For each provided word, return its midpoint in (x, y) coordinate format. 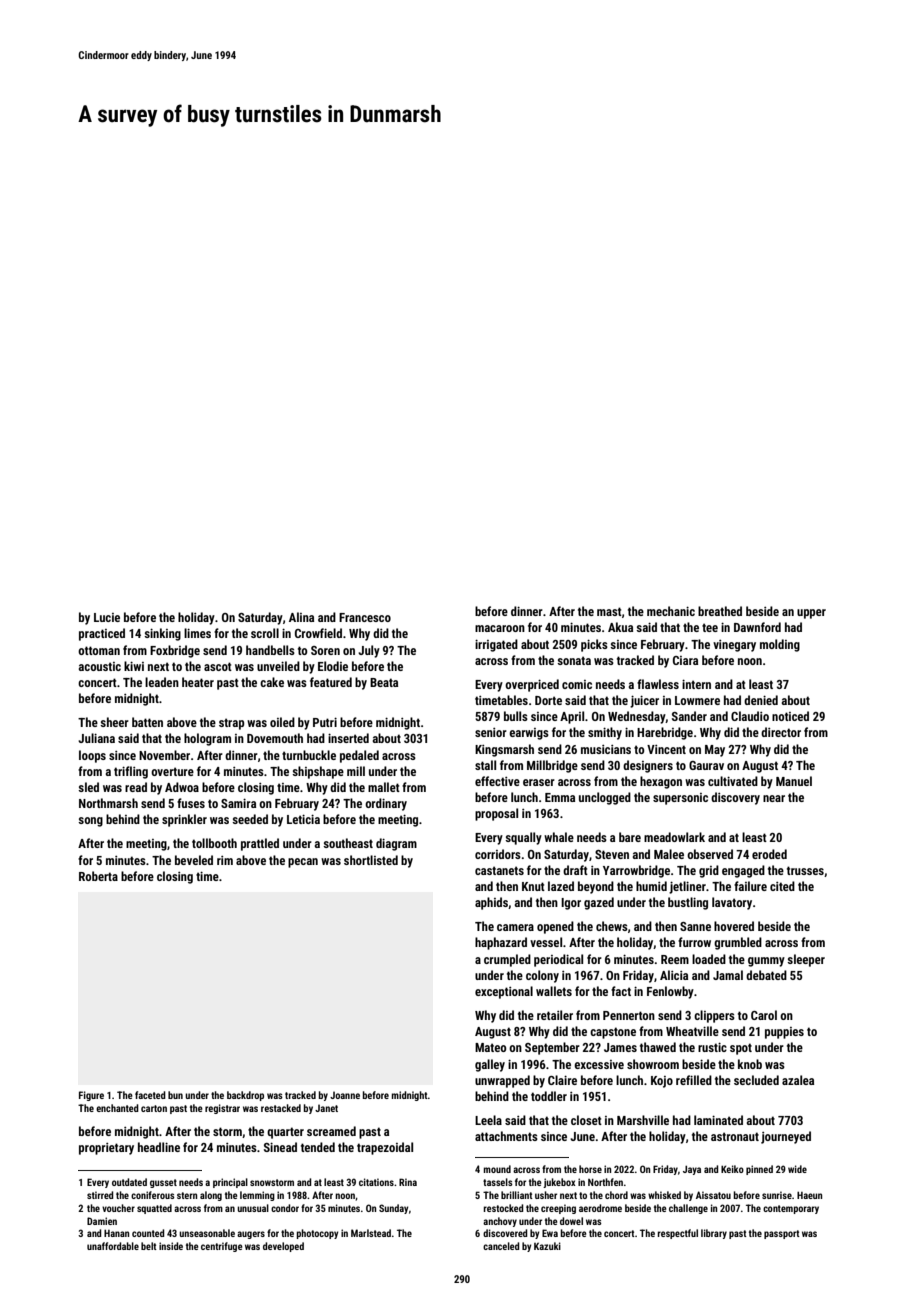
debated (766, 975)
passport (782, 1234)
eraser (539, 782)
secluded (756, 1080)
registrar (222, 1109)
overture (172, 771)
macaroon (500, 628)
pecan (303, 863)
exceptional (504, 992)
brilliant (517, 1195)
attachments (506, 1136)
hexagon (661, 782)
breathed (720, 611)
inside (171, 1246)
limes (197, 633)
